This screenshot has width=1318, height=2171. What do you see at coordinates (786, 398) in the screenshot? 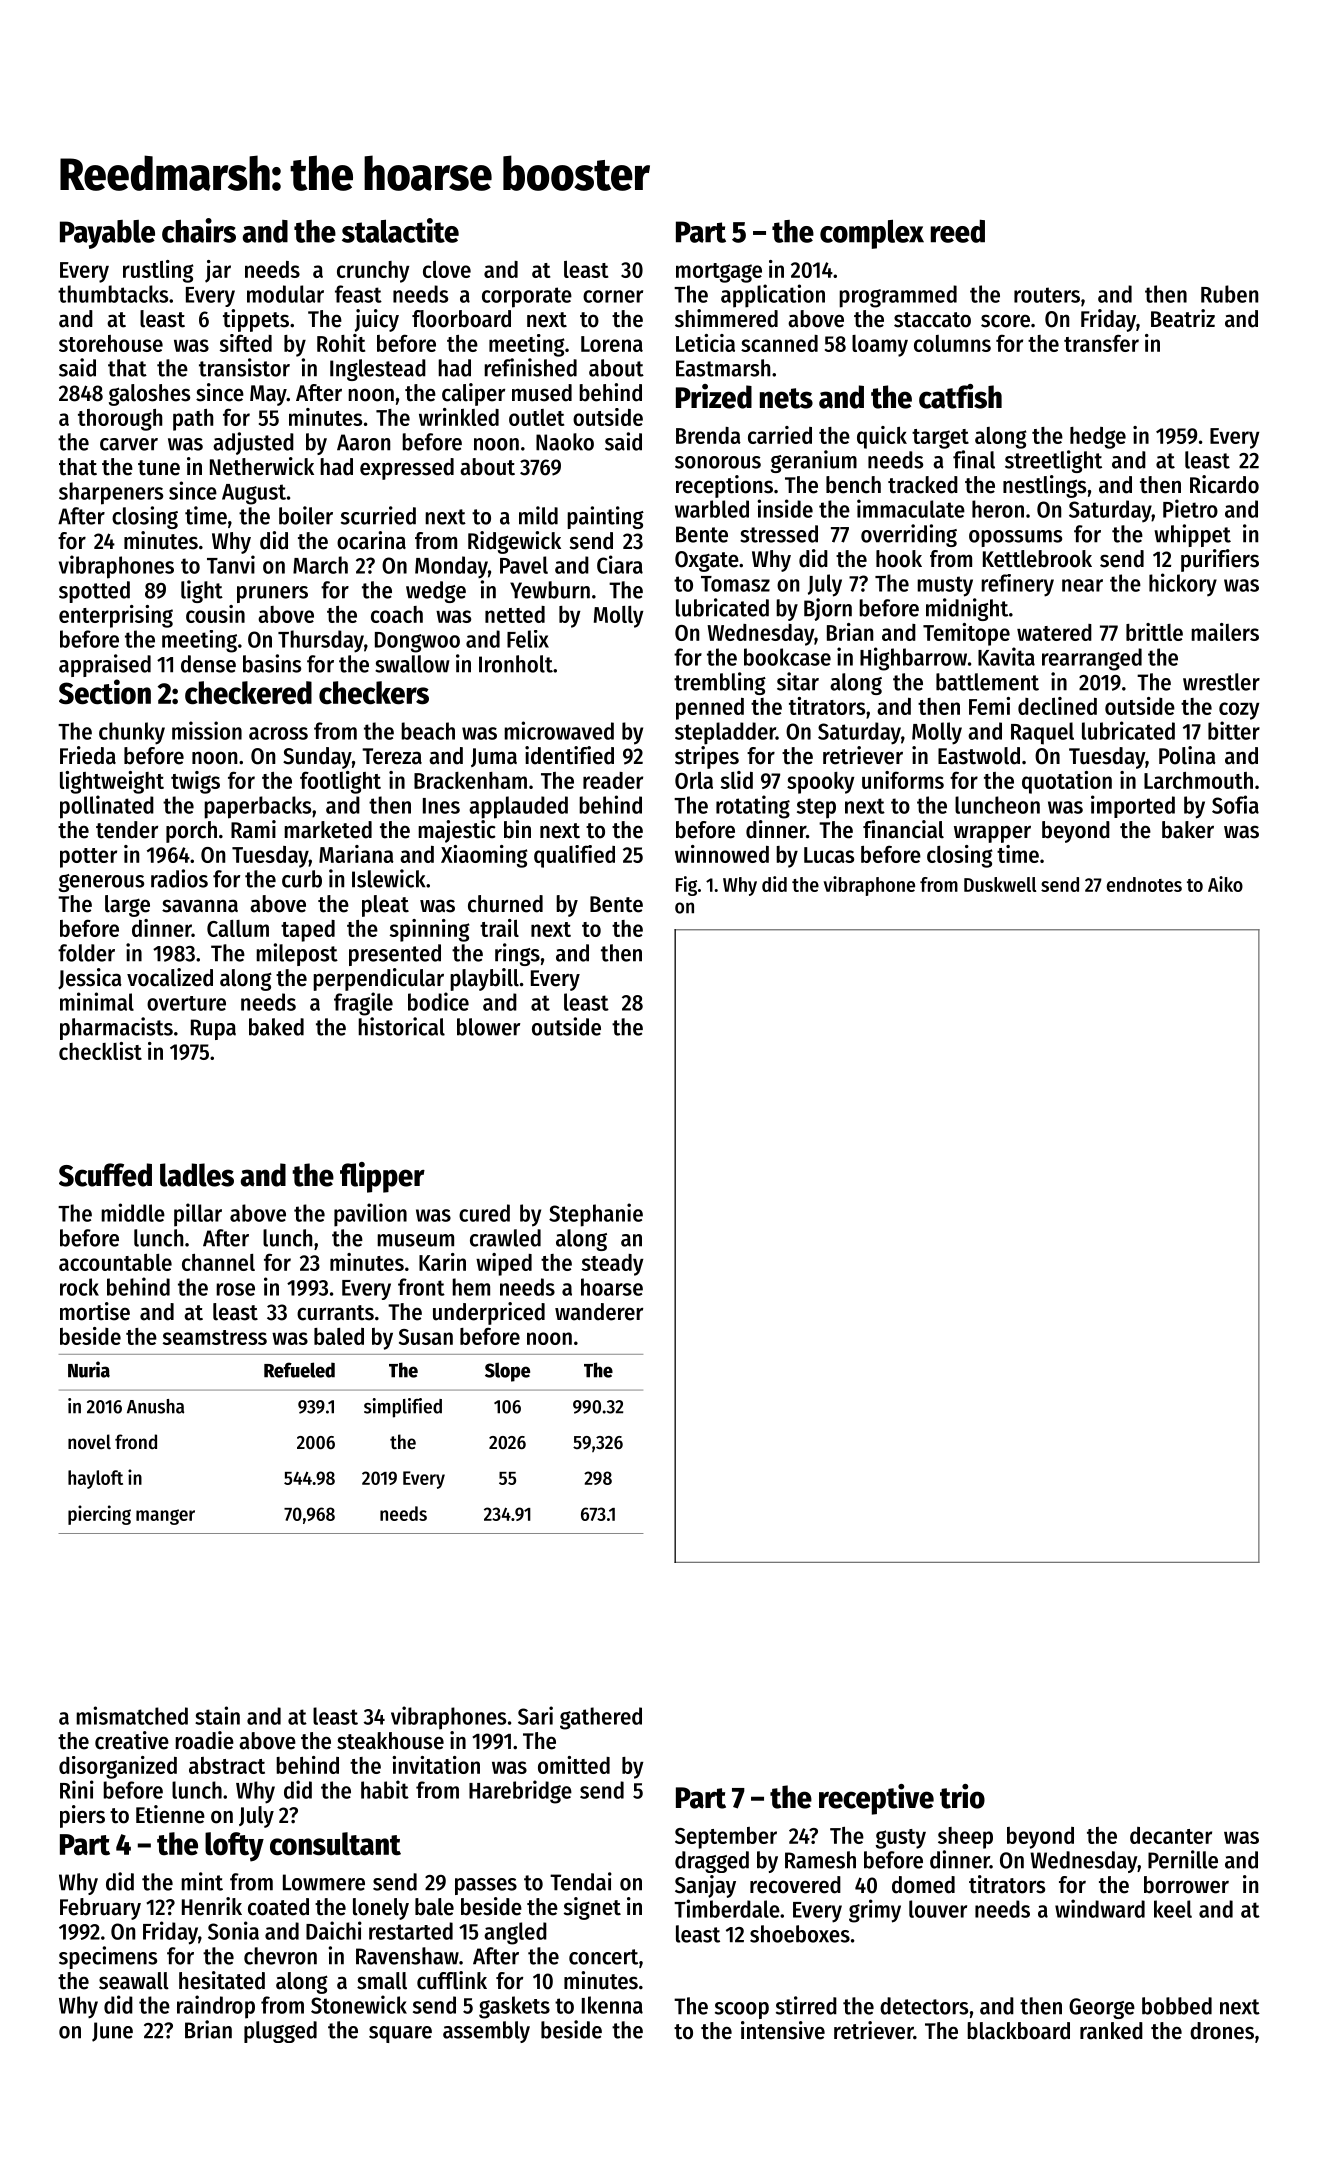
I see `nets` at bounding box center [786, 398].
